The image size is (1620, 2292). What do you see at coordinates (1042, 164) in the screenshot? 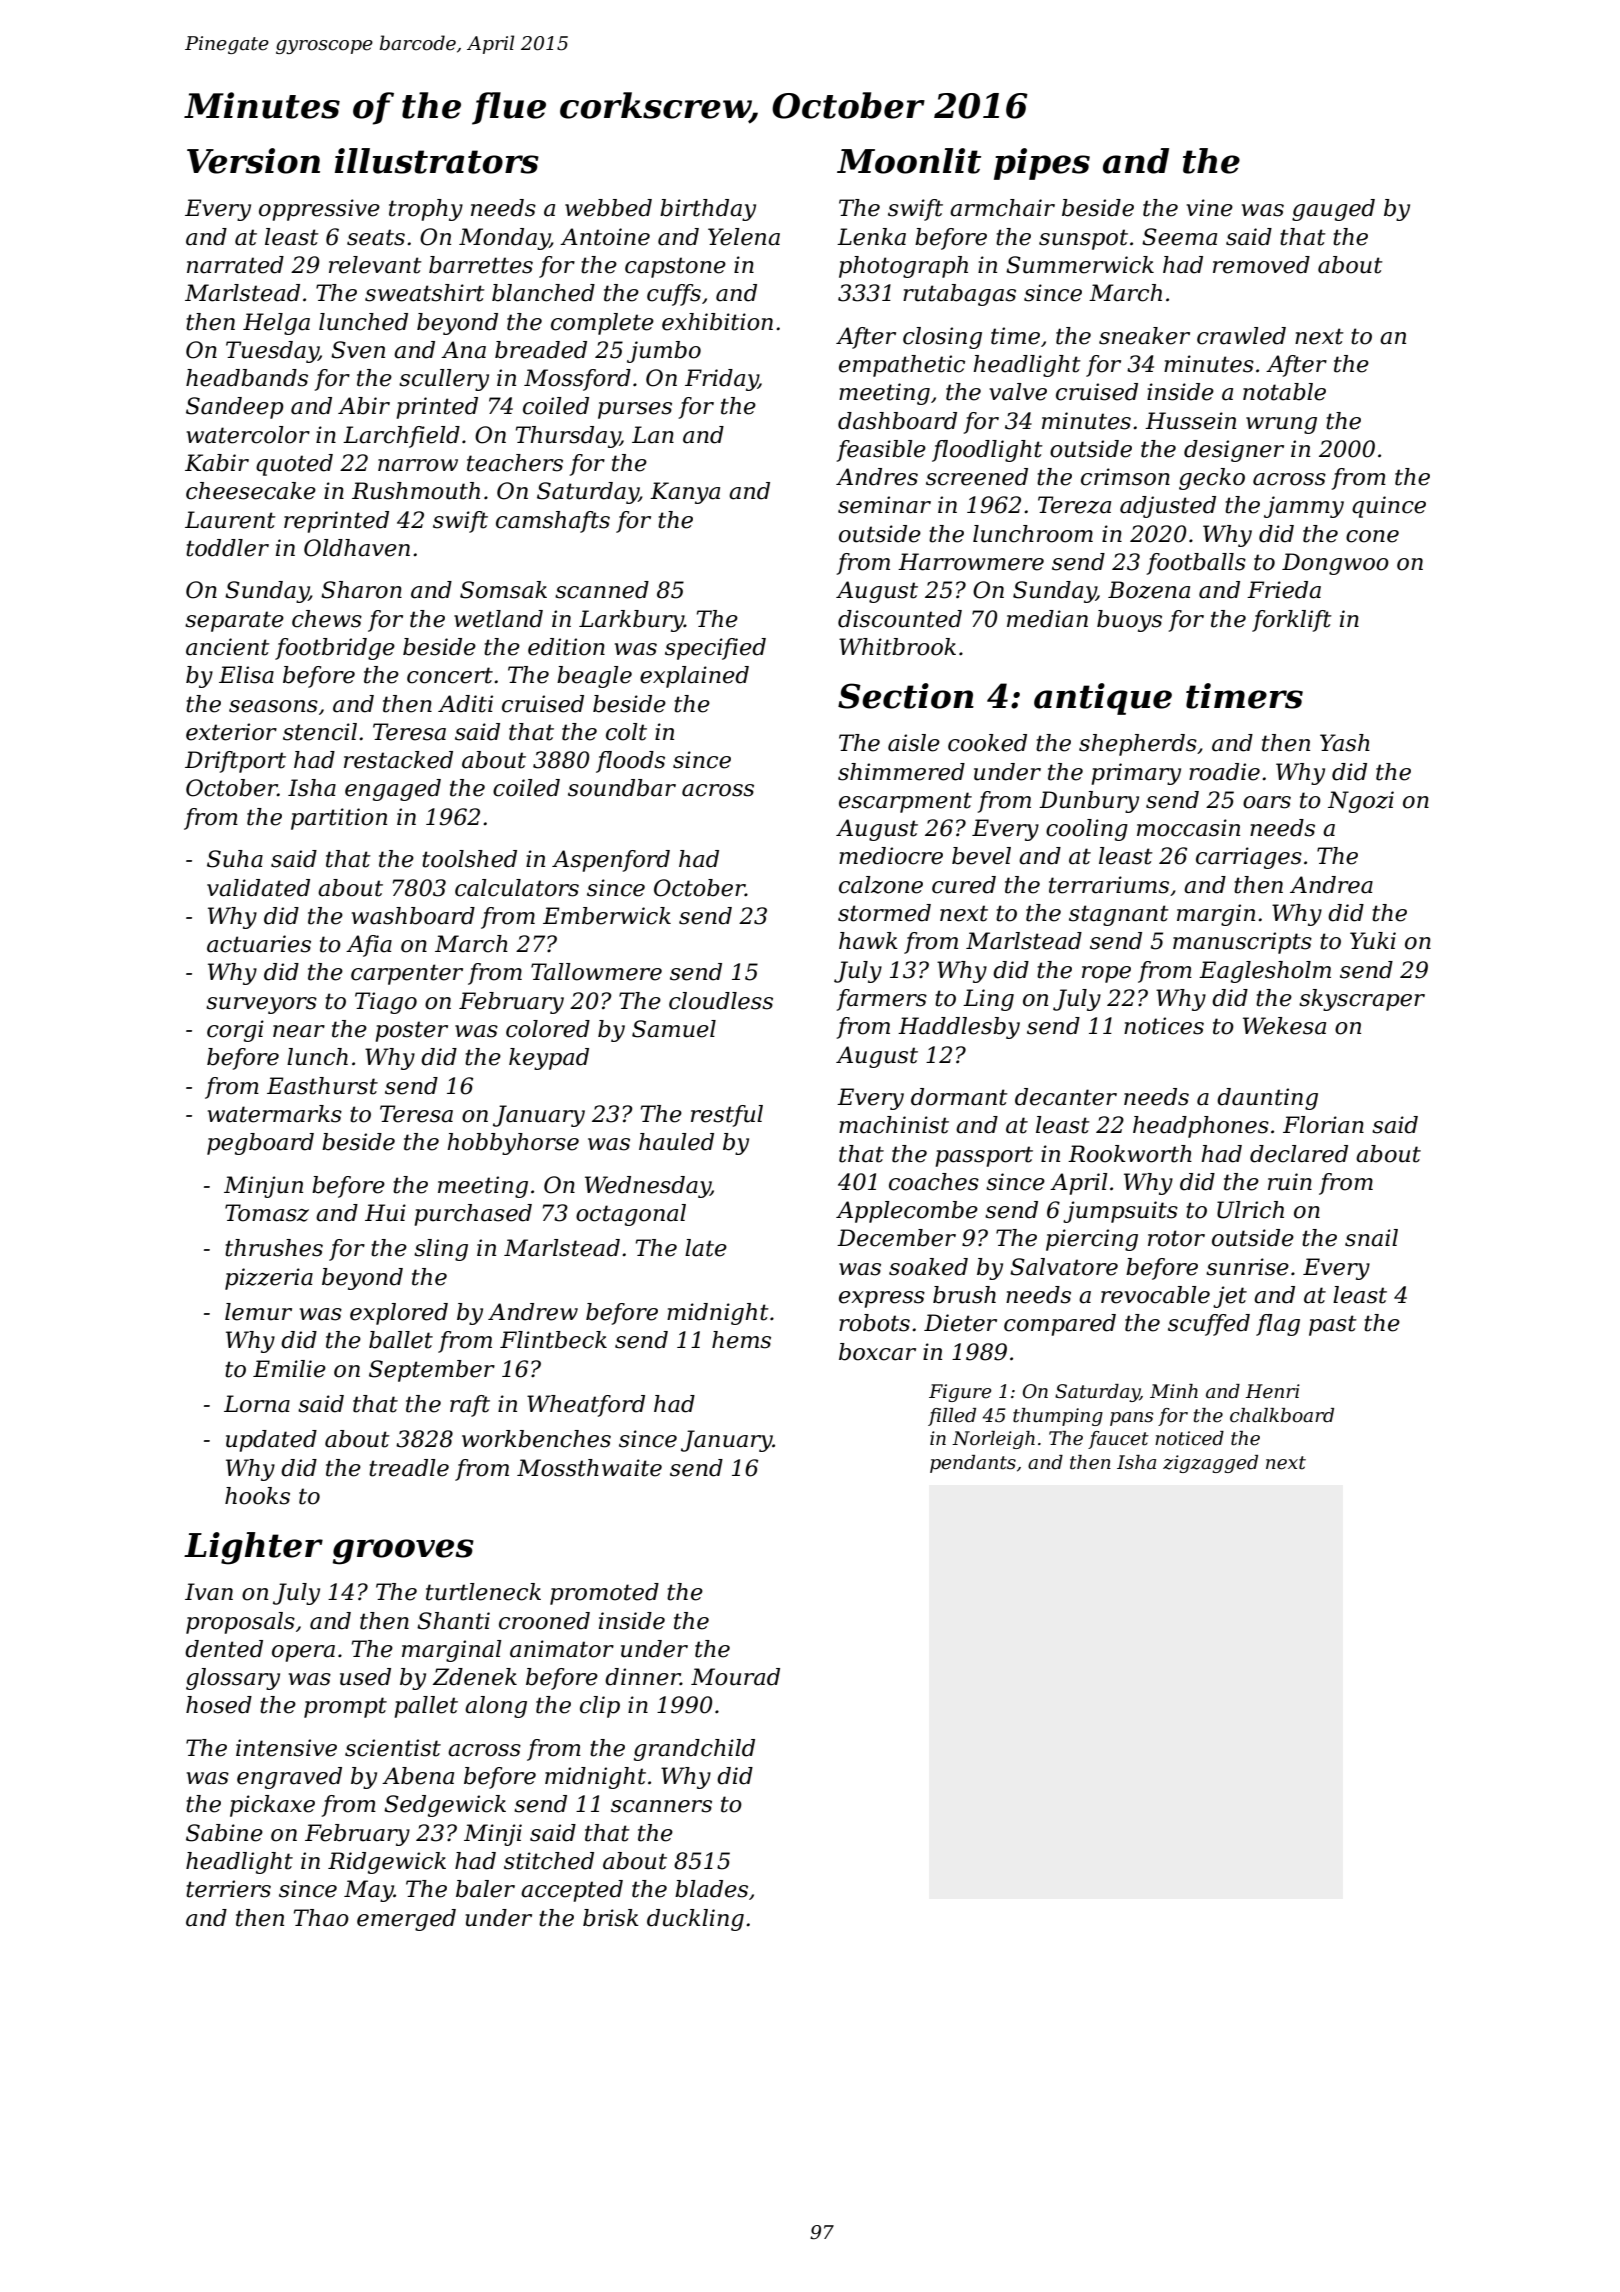
I see `pipes` at bounding box center [1042, 164].
